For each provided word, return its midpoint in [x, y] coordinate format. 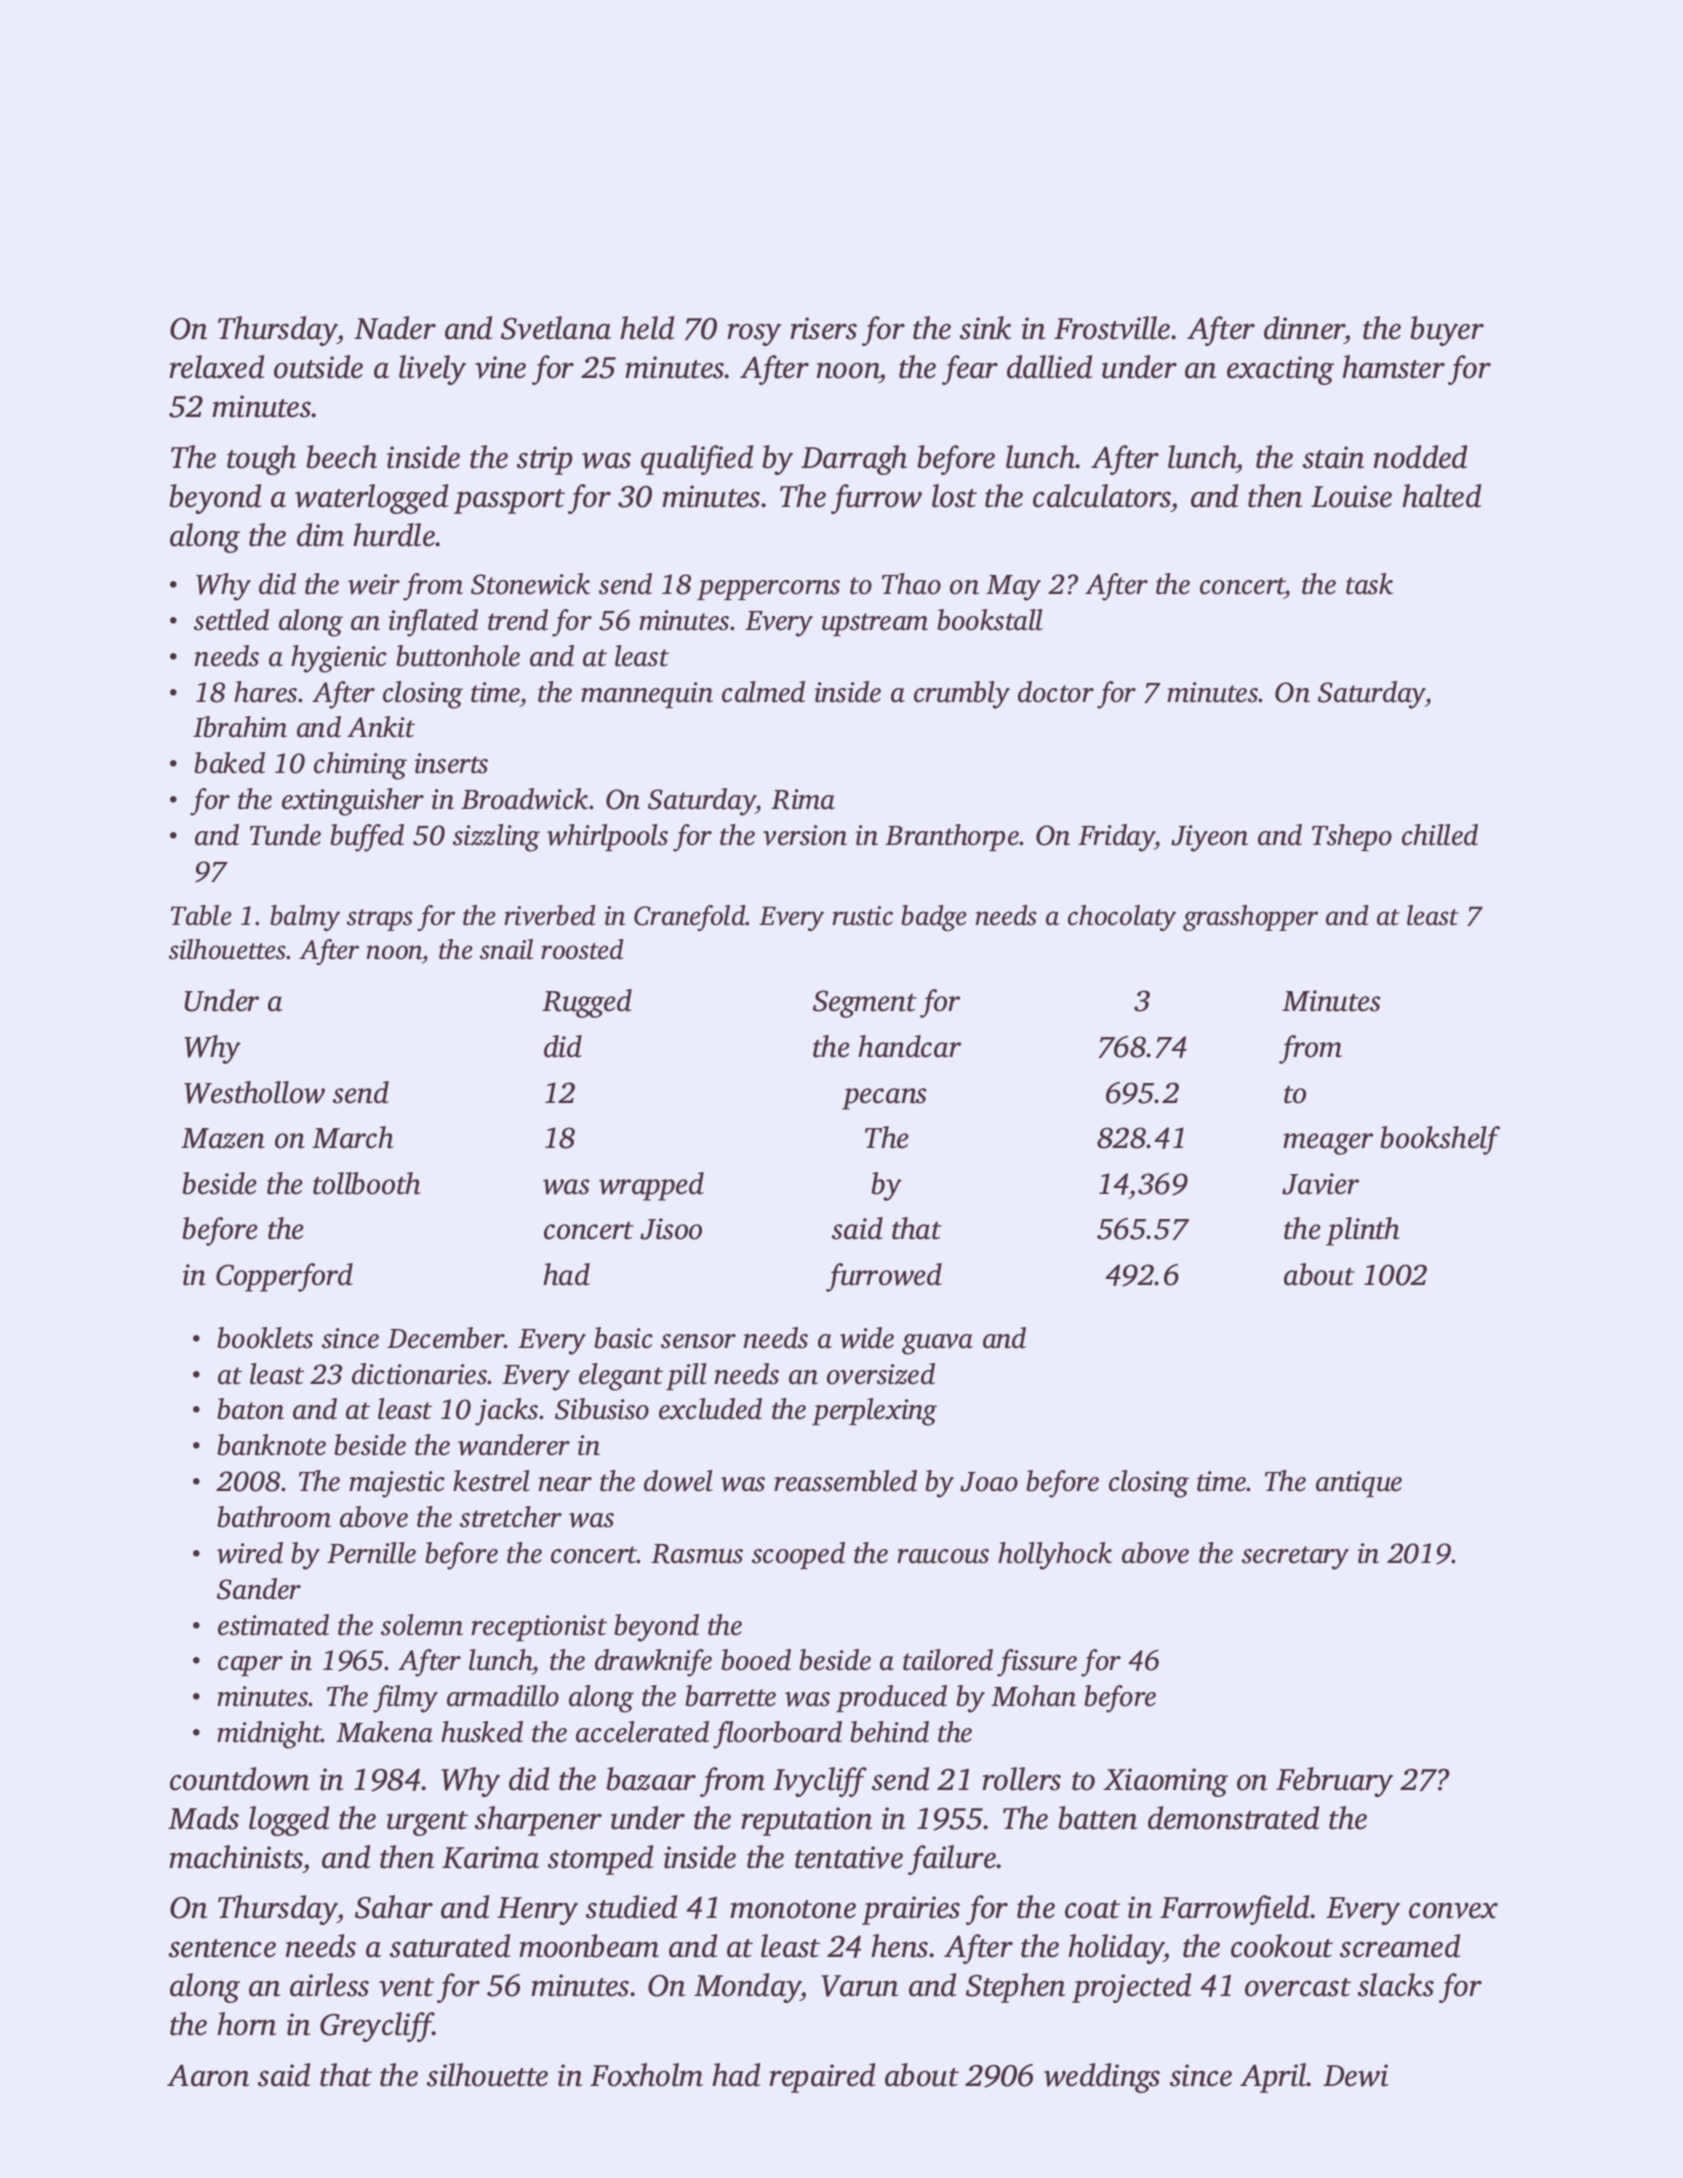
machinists [236, 1857]
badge [934, 918]
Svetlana [556, 328]
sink [986, 328]
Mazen [223, 1138]
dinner [1304, 328]
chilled [1440, 835]
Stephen [1015, 1988]
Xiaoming [1165, 1782]
